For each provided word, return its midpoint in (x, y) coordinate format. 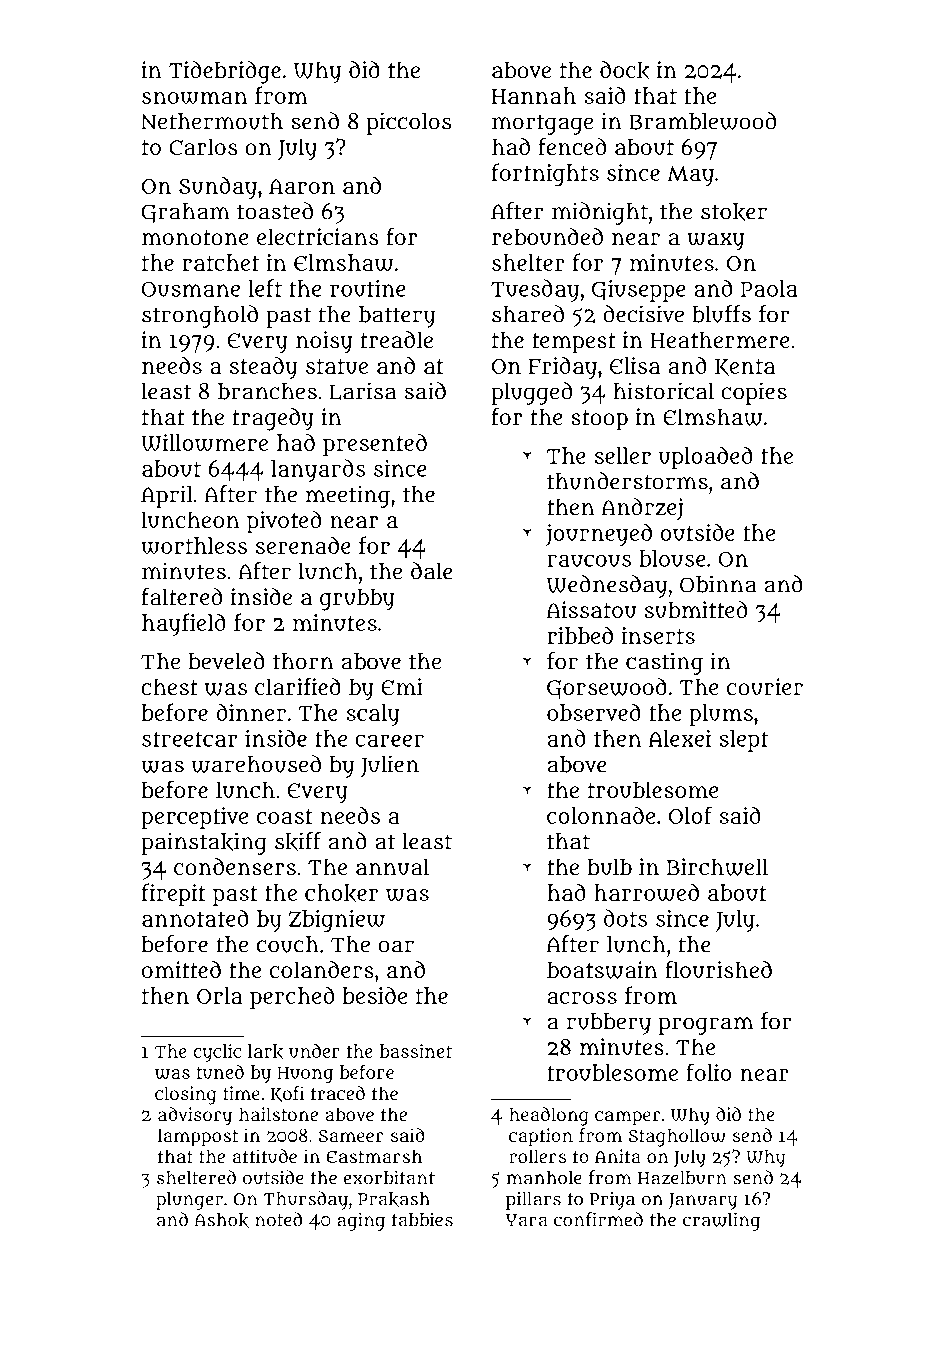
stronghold (200, 316)
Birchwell (717, 867)
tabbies (422, 1220)
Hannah (534, 95)
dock (625, 70)
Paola (769, 288)
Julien (390, 766)
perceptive (194, 818)
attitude (265, 1156)
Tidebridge (225, 72)
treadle (397, 339)
